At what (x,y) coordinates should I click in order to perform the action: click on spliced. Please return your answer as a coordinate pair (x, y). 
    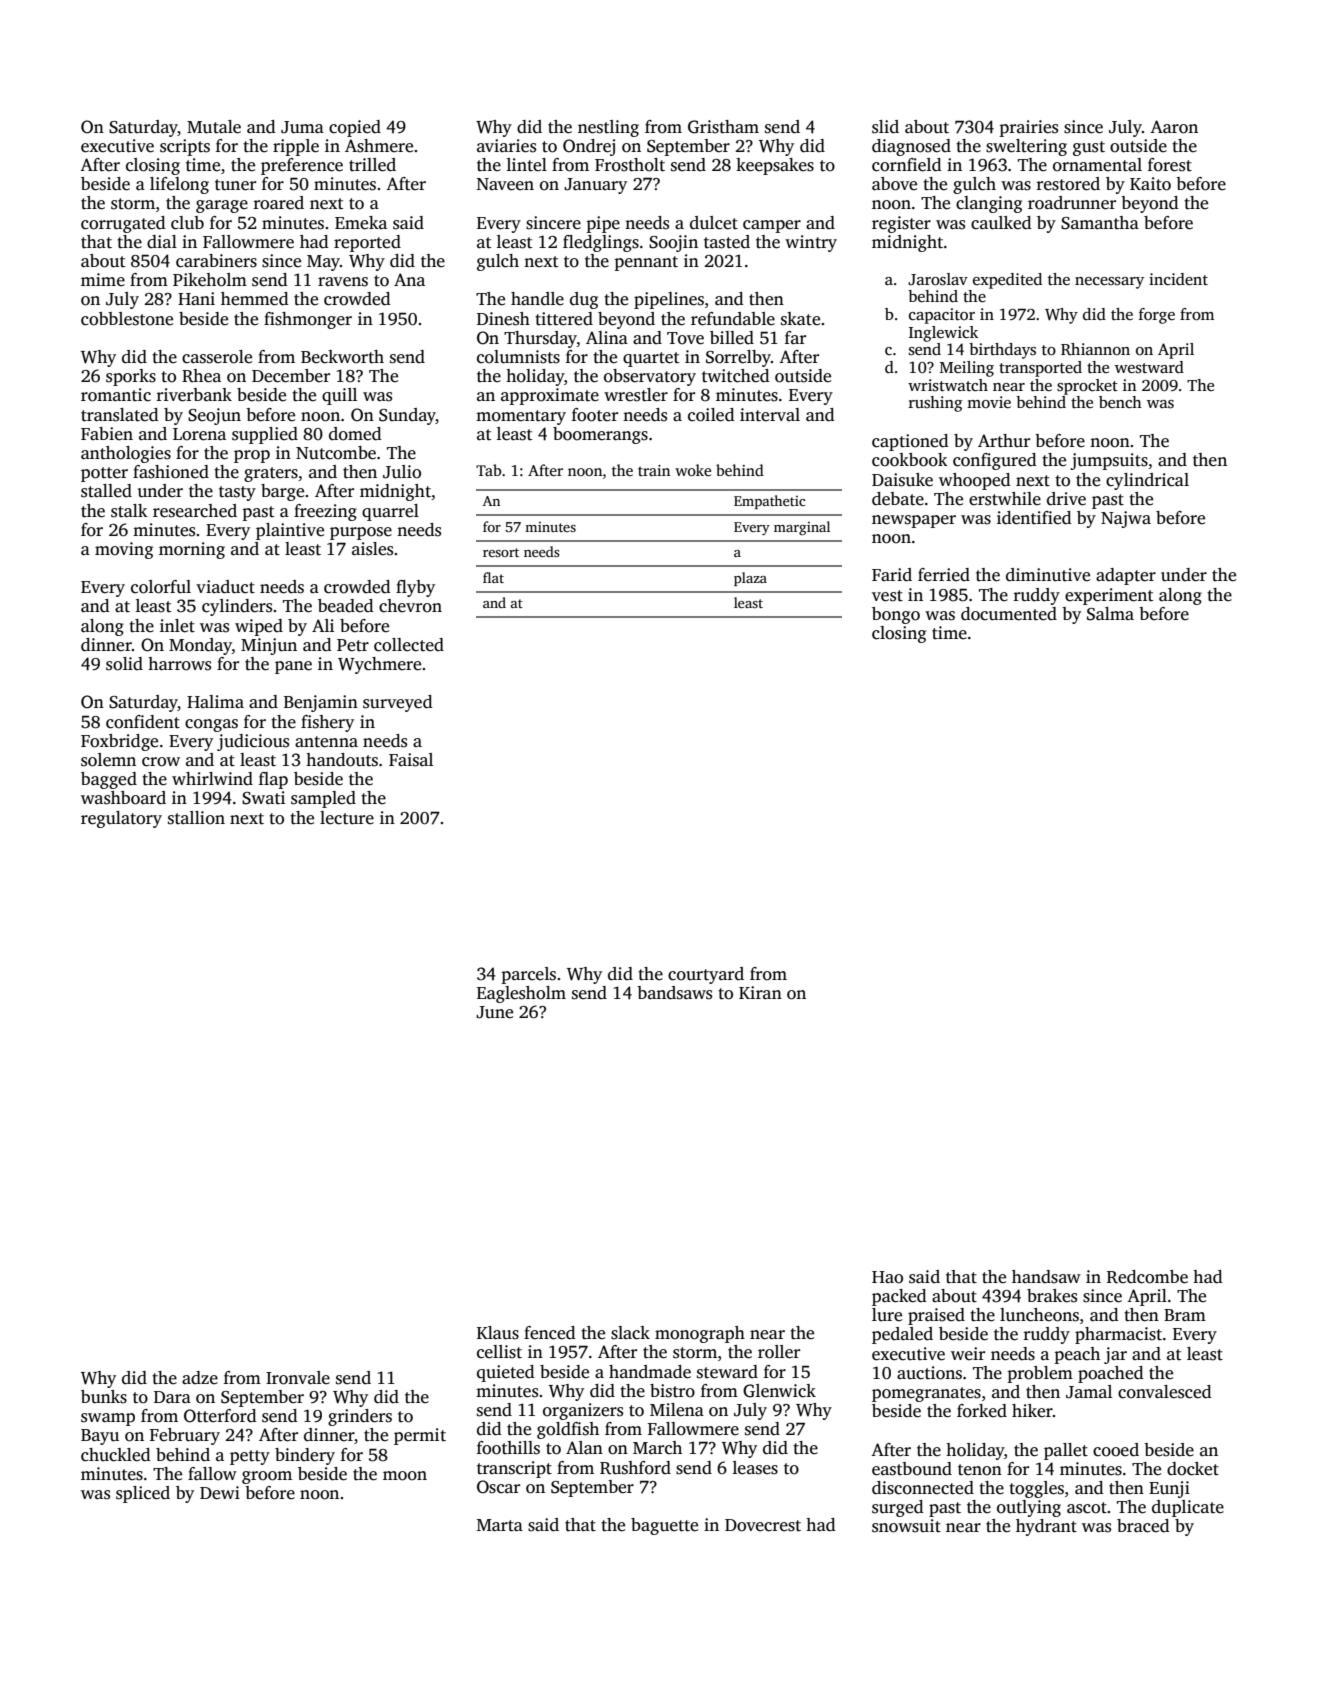
    Looking at the image, I should click on (143, 1494).
